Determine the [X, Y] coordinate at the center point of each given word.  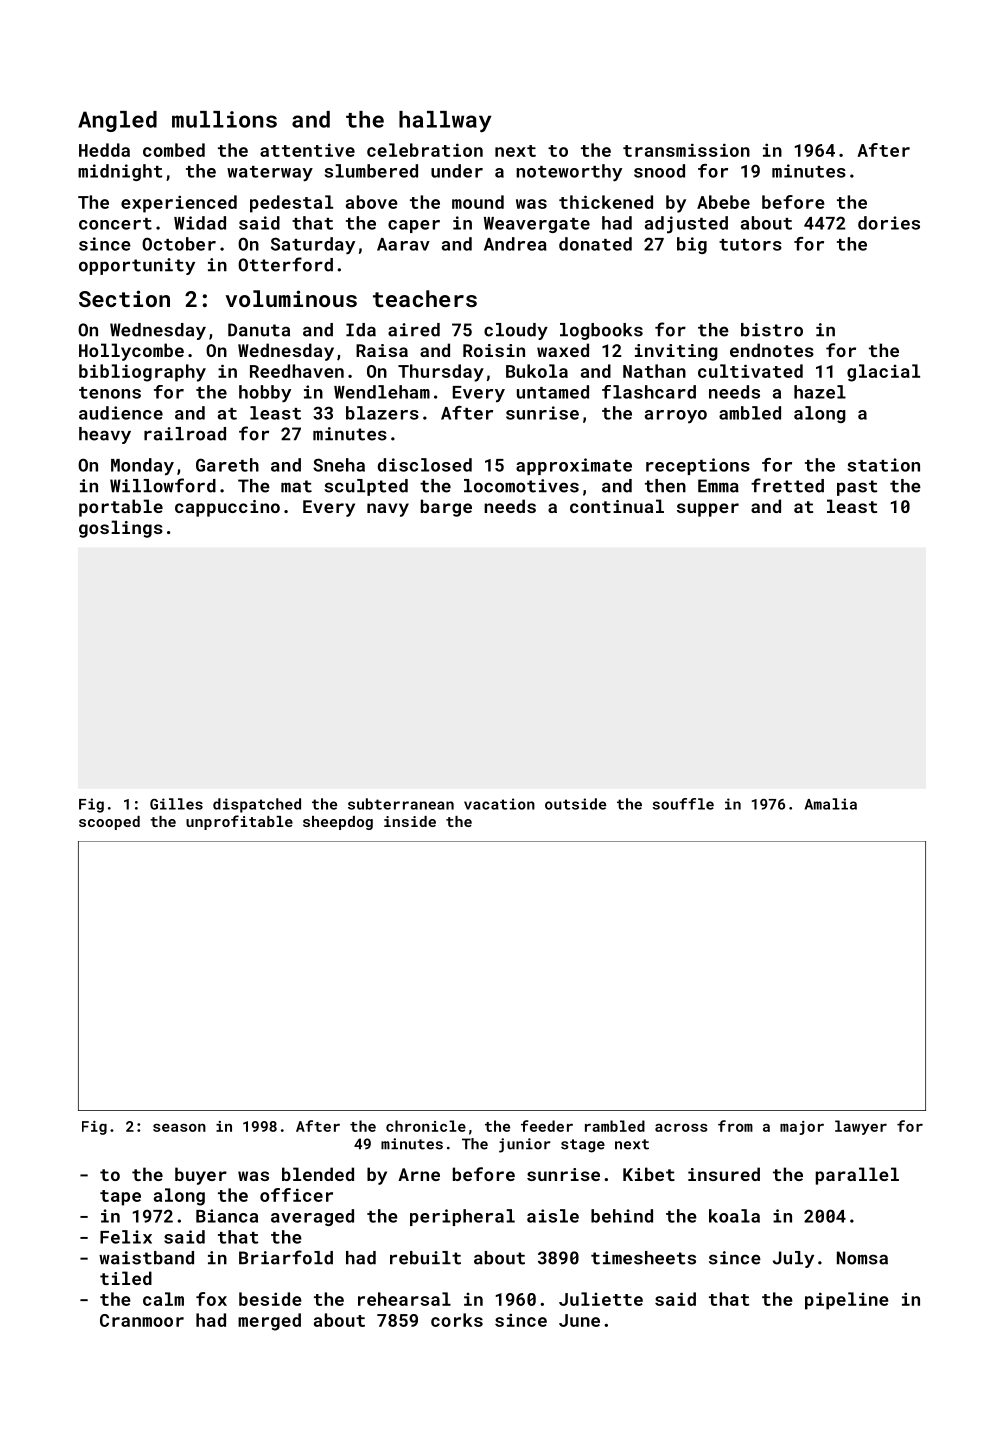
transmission [686, 150]
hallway [445, 121]
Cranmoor [142, 1320]
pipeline [847, 1301]
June [579, 1320]
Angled [117, 121]
